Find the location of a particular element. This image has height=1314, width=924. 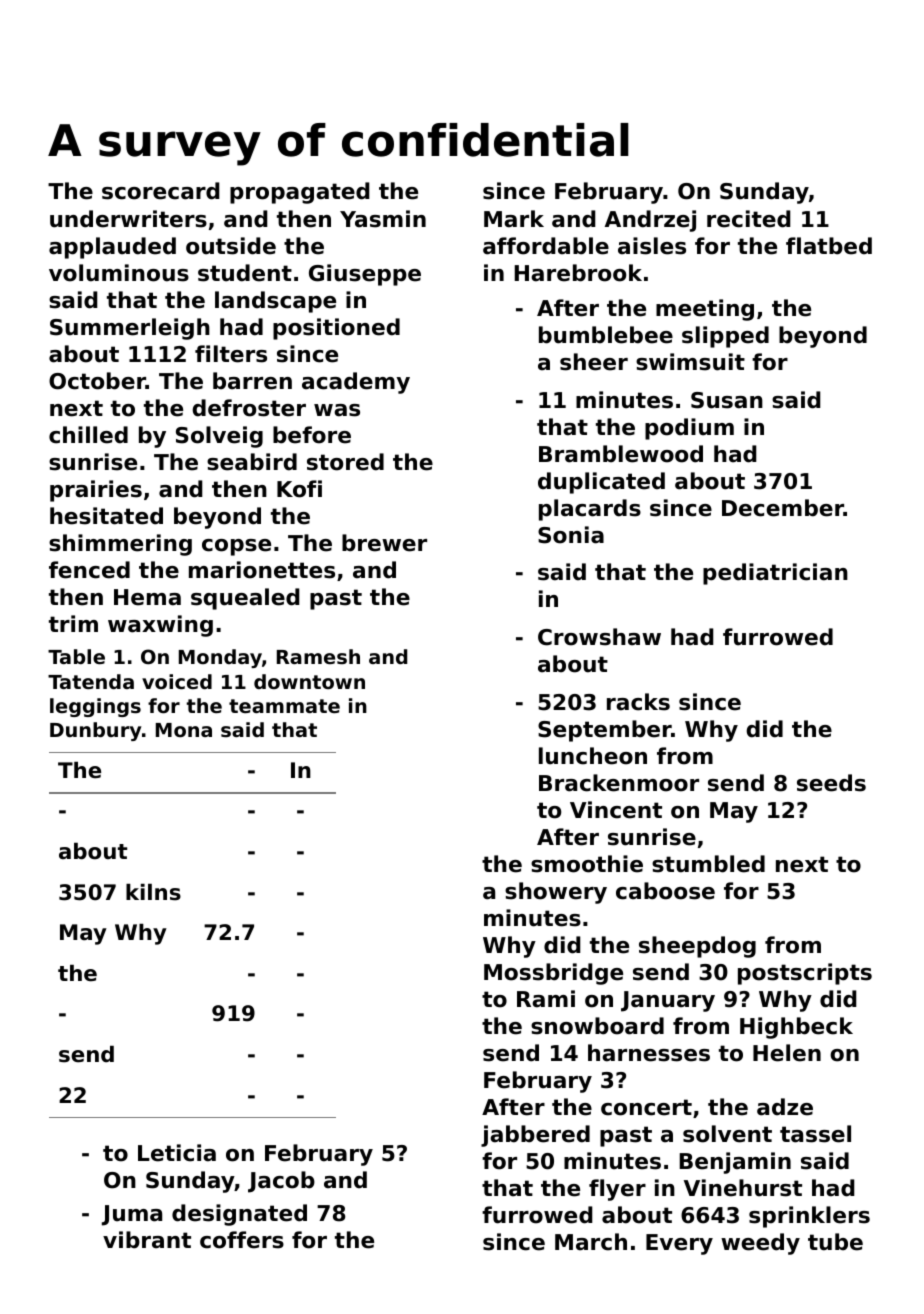

seeds is located at coordinates (831, 783).
